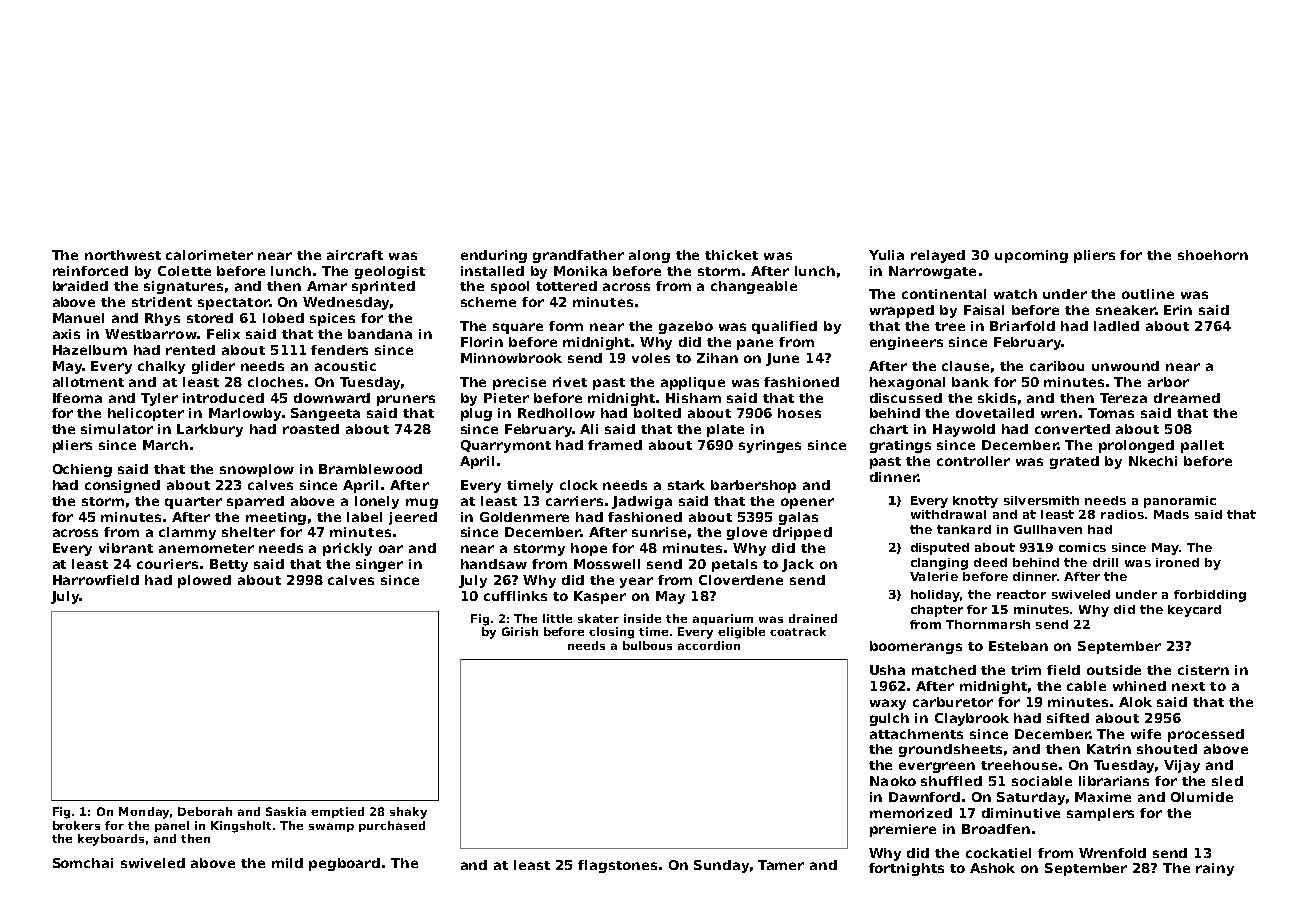 This image has width=1308, height=924. I want to click on Girish, so click(520, 631).
